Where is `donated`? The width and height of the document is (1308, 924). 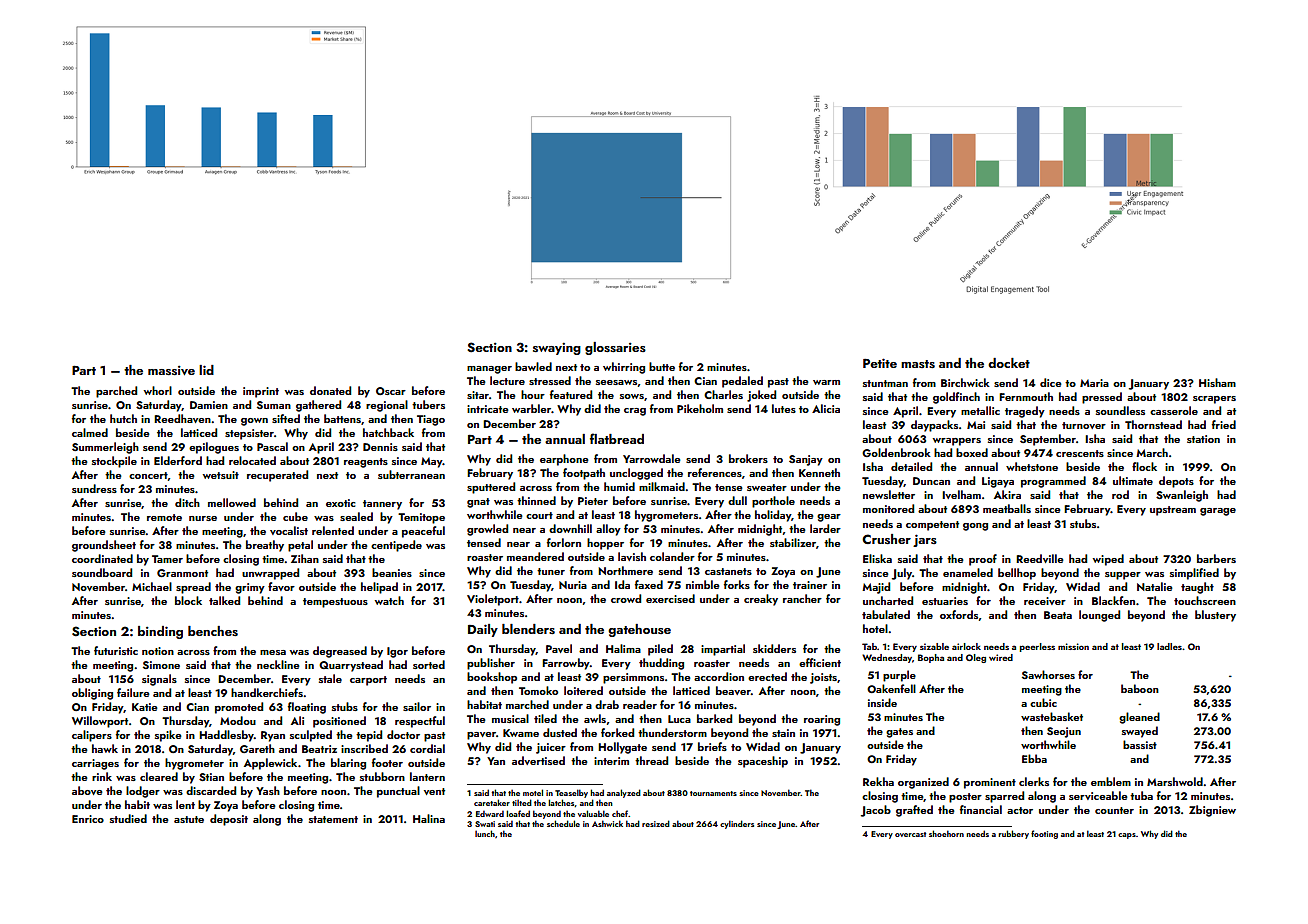 donated is located at coordinates (330, 390).
